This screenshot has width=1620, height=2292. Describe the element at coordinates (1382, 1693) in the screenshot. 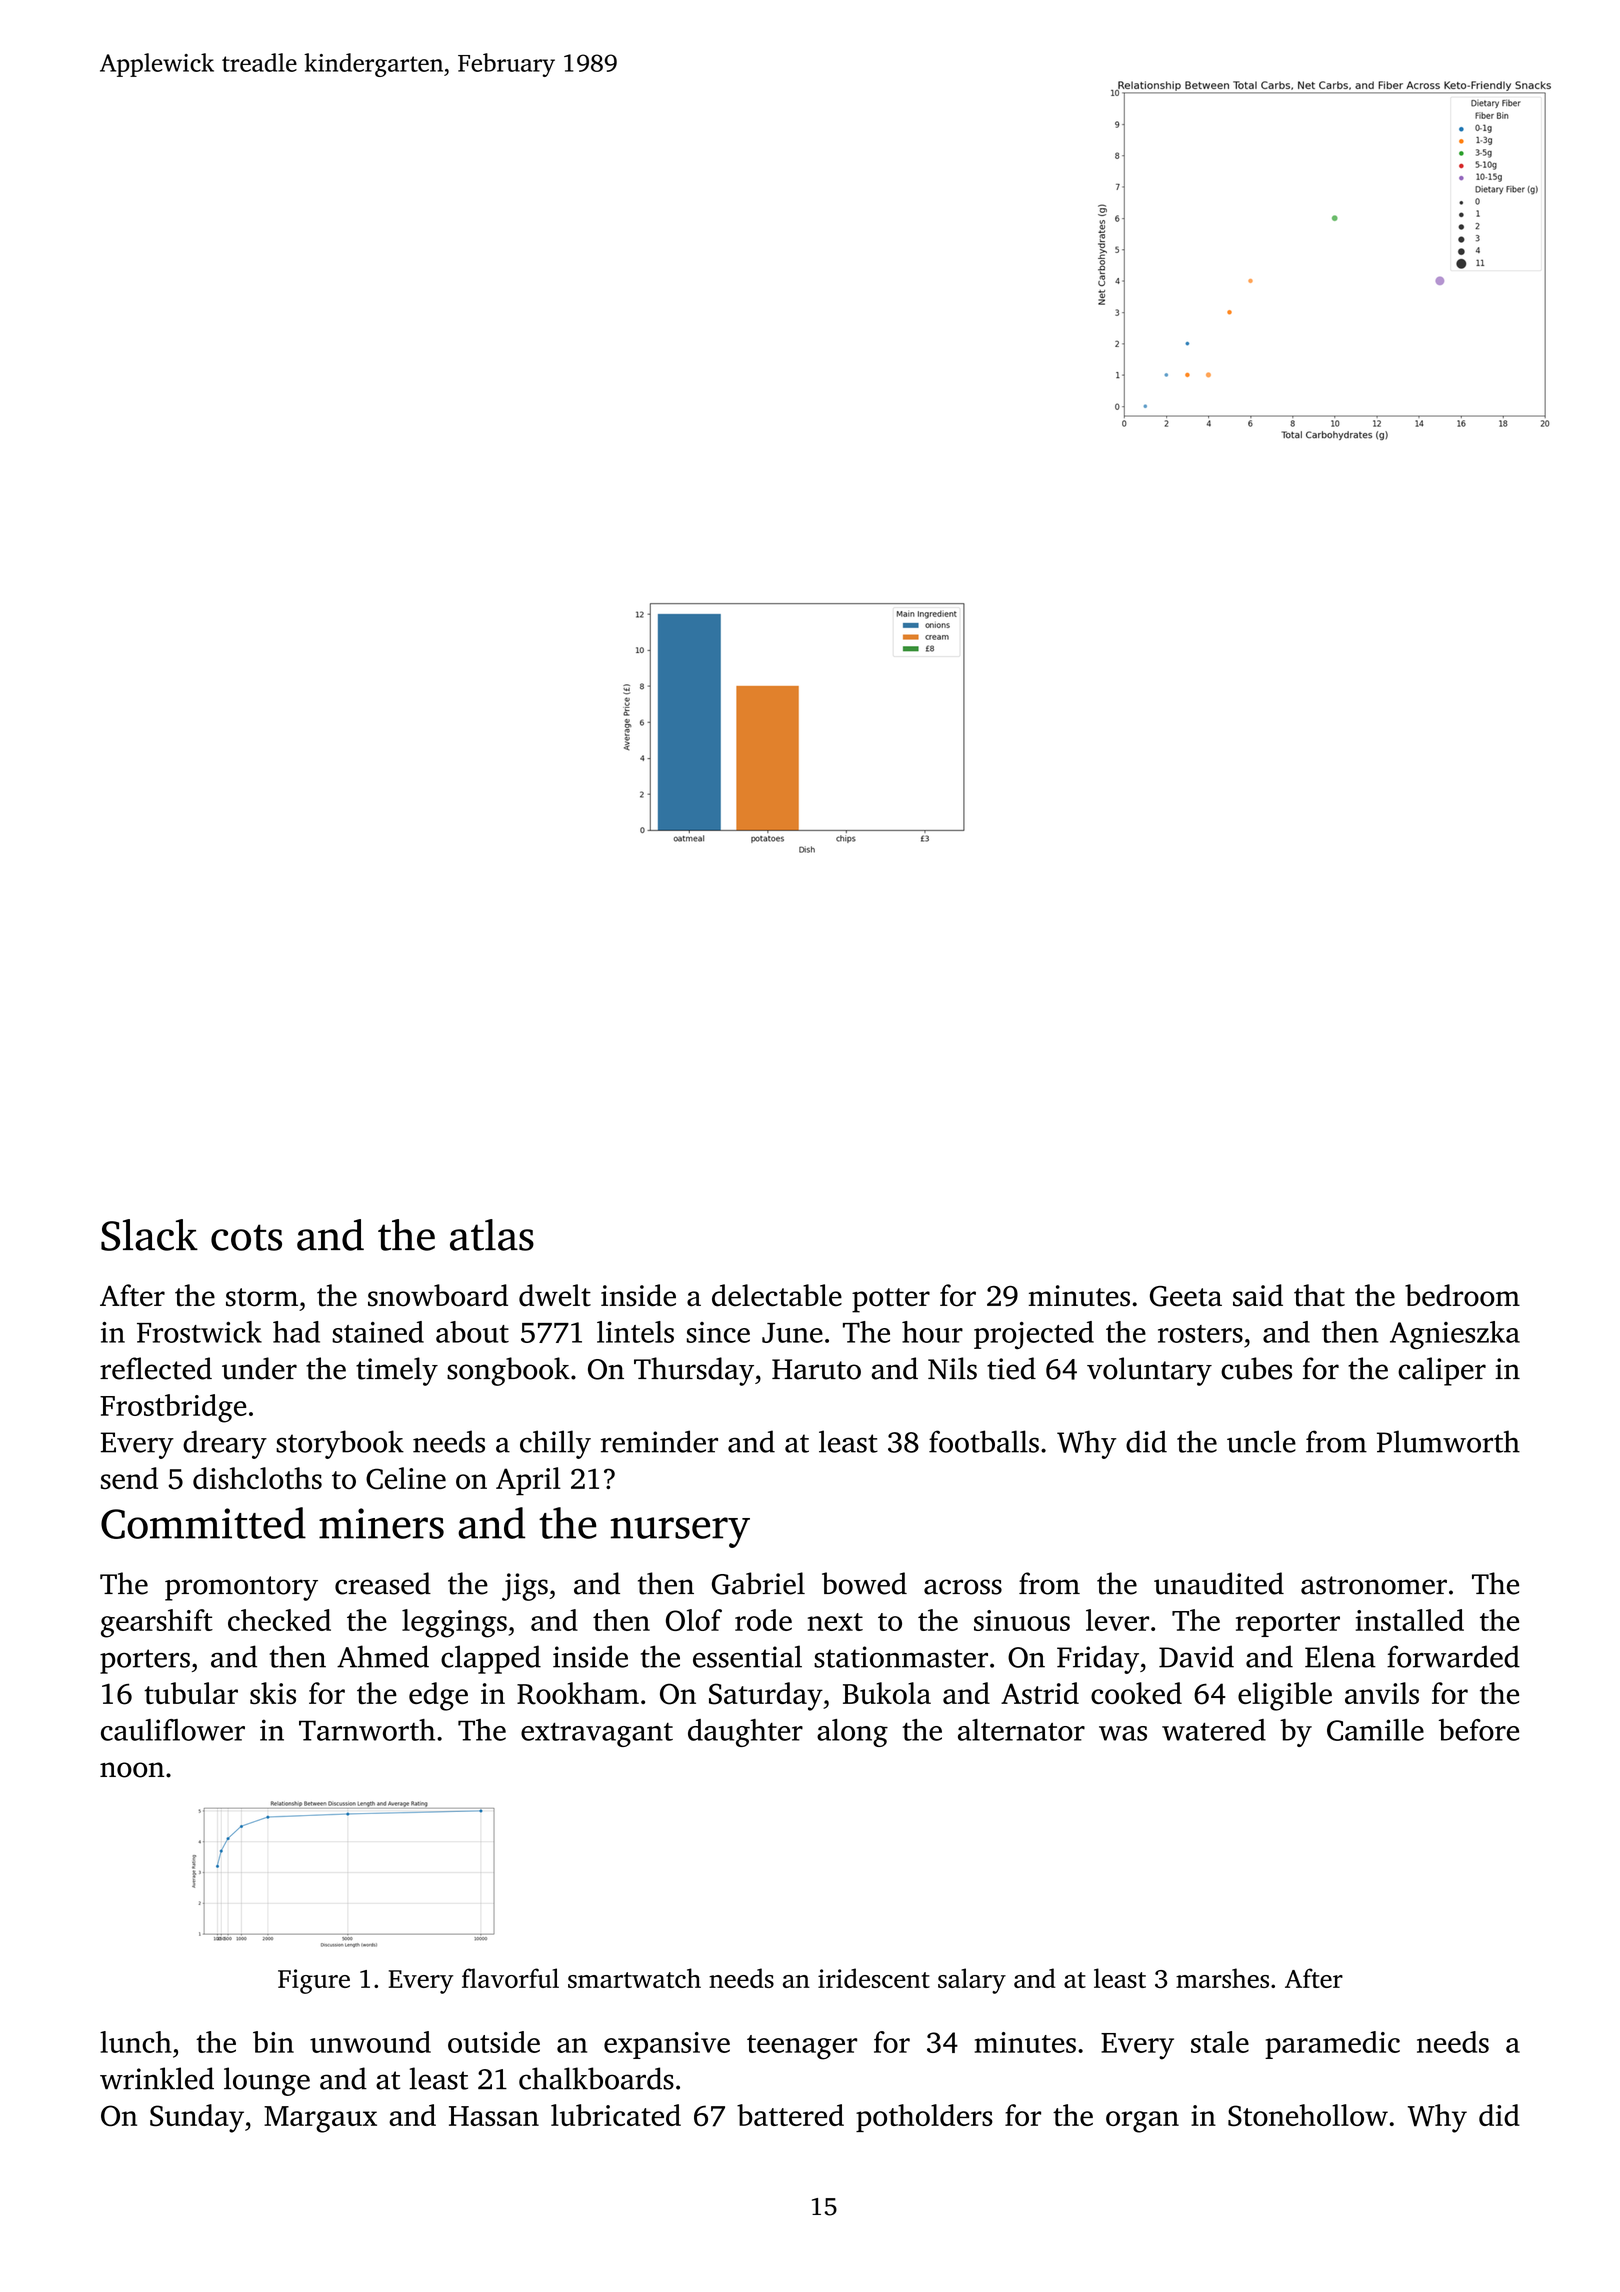

I see `anvils` at that location.
